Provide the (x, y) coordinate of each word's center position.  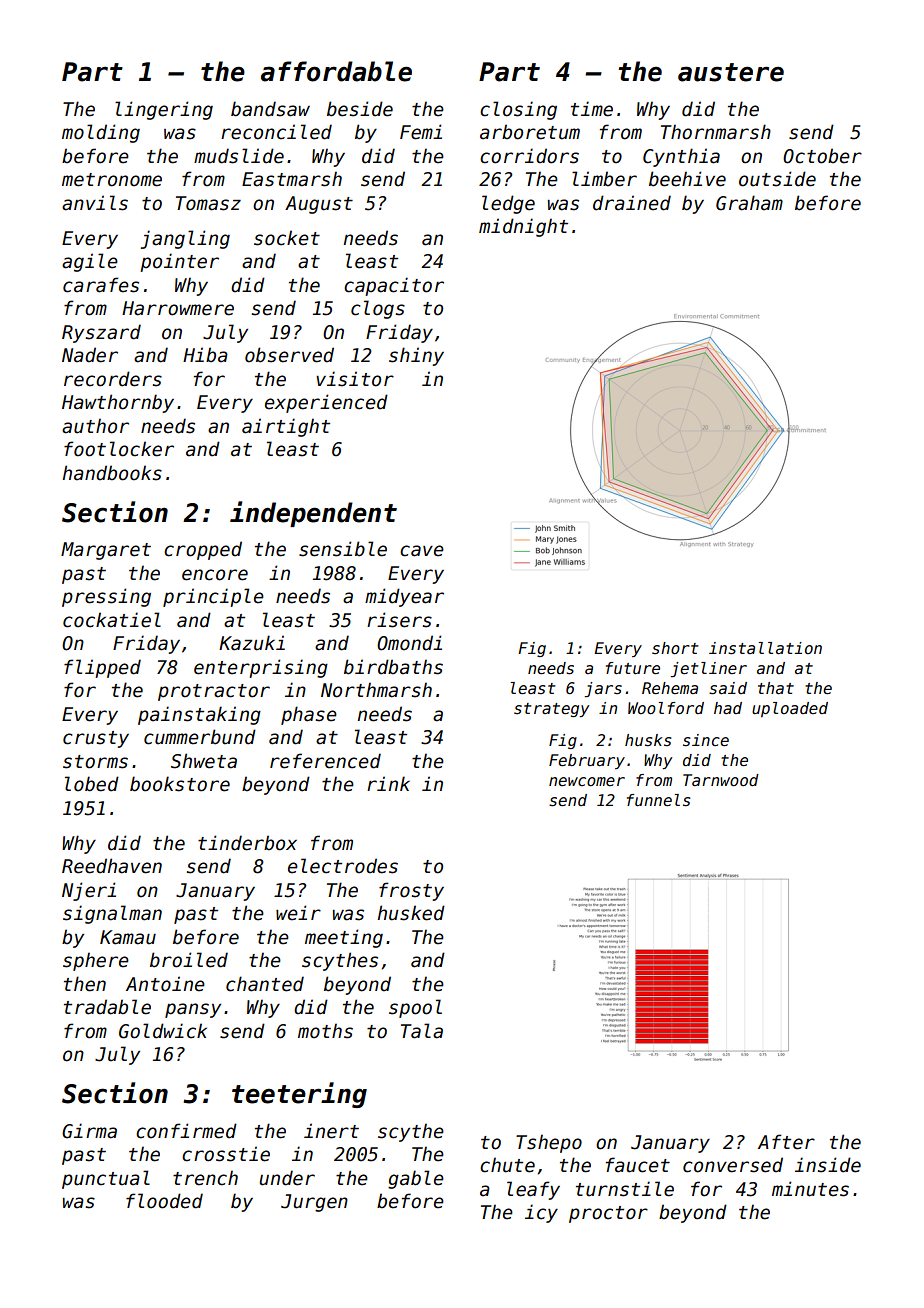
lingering (164, 110)
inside (828, 1165)
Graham (749, 203)
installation (765, 648)
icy (541, 1213)
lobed (92, 784)
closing (518, 110)
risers (399, 620)
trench (205, 1178)
